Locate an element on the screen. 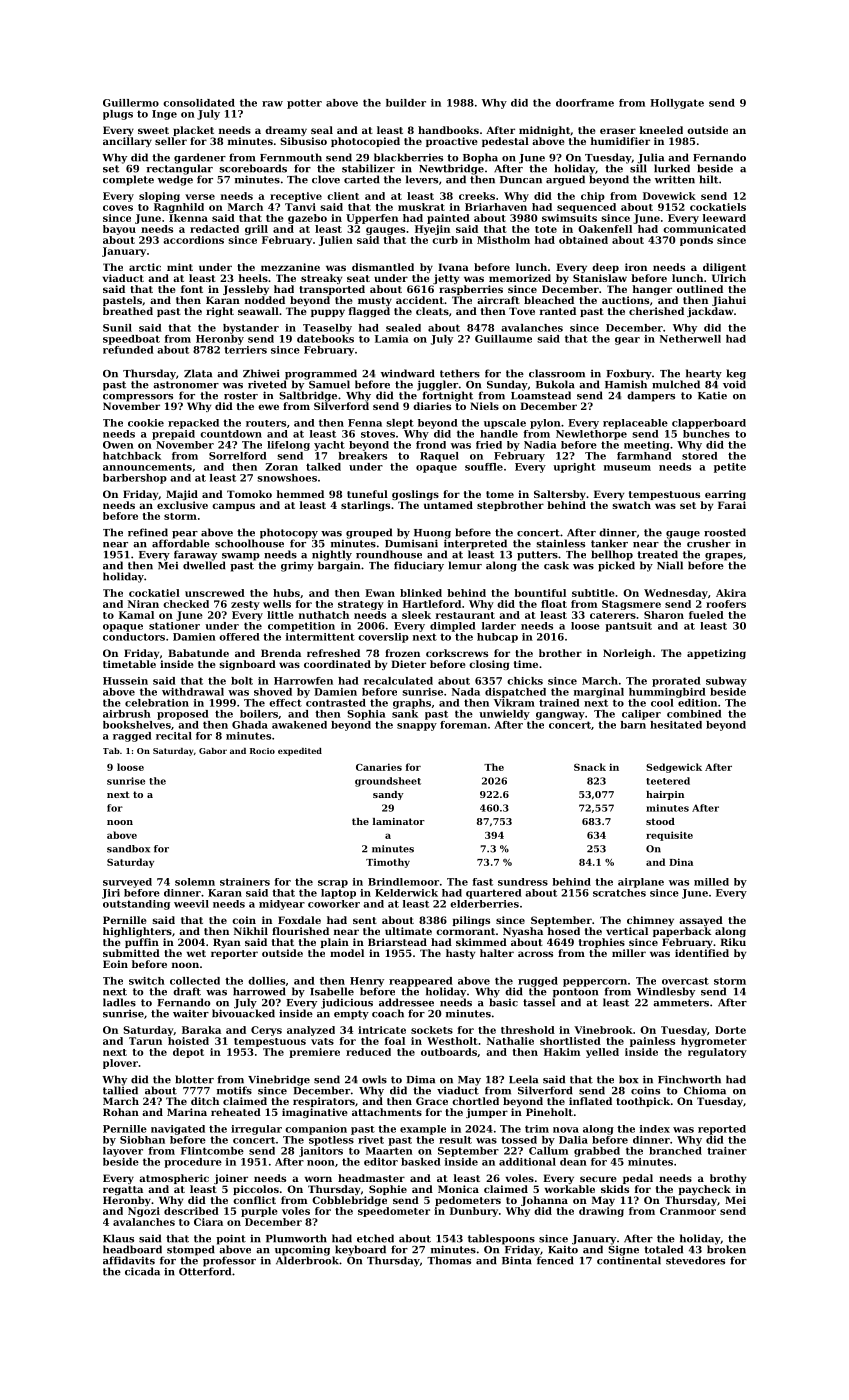 This screenshot has height=1400, width=849. expedited is located at coordinates (300, 752).
